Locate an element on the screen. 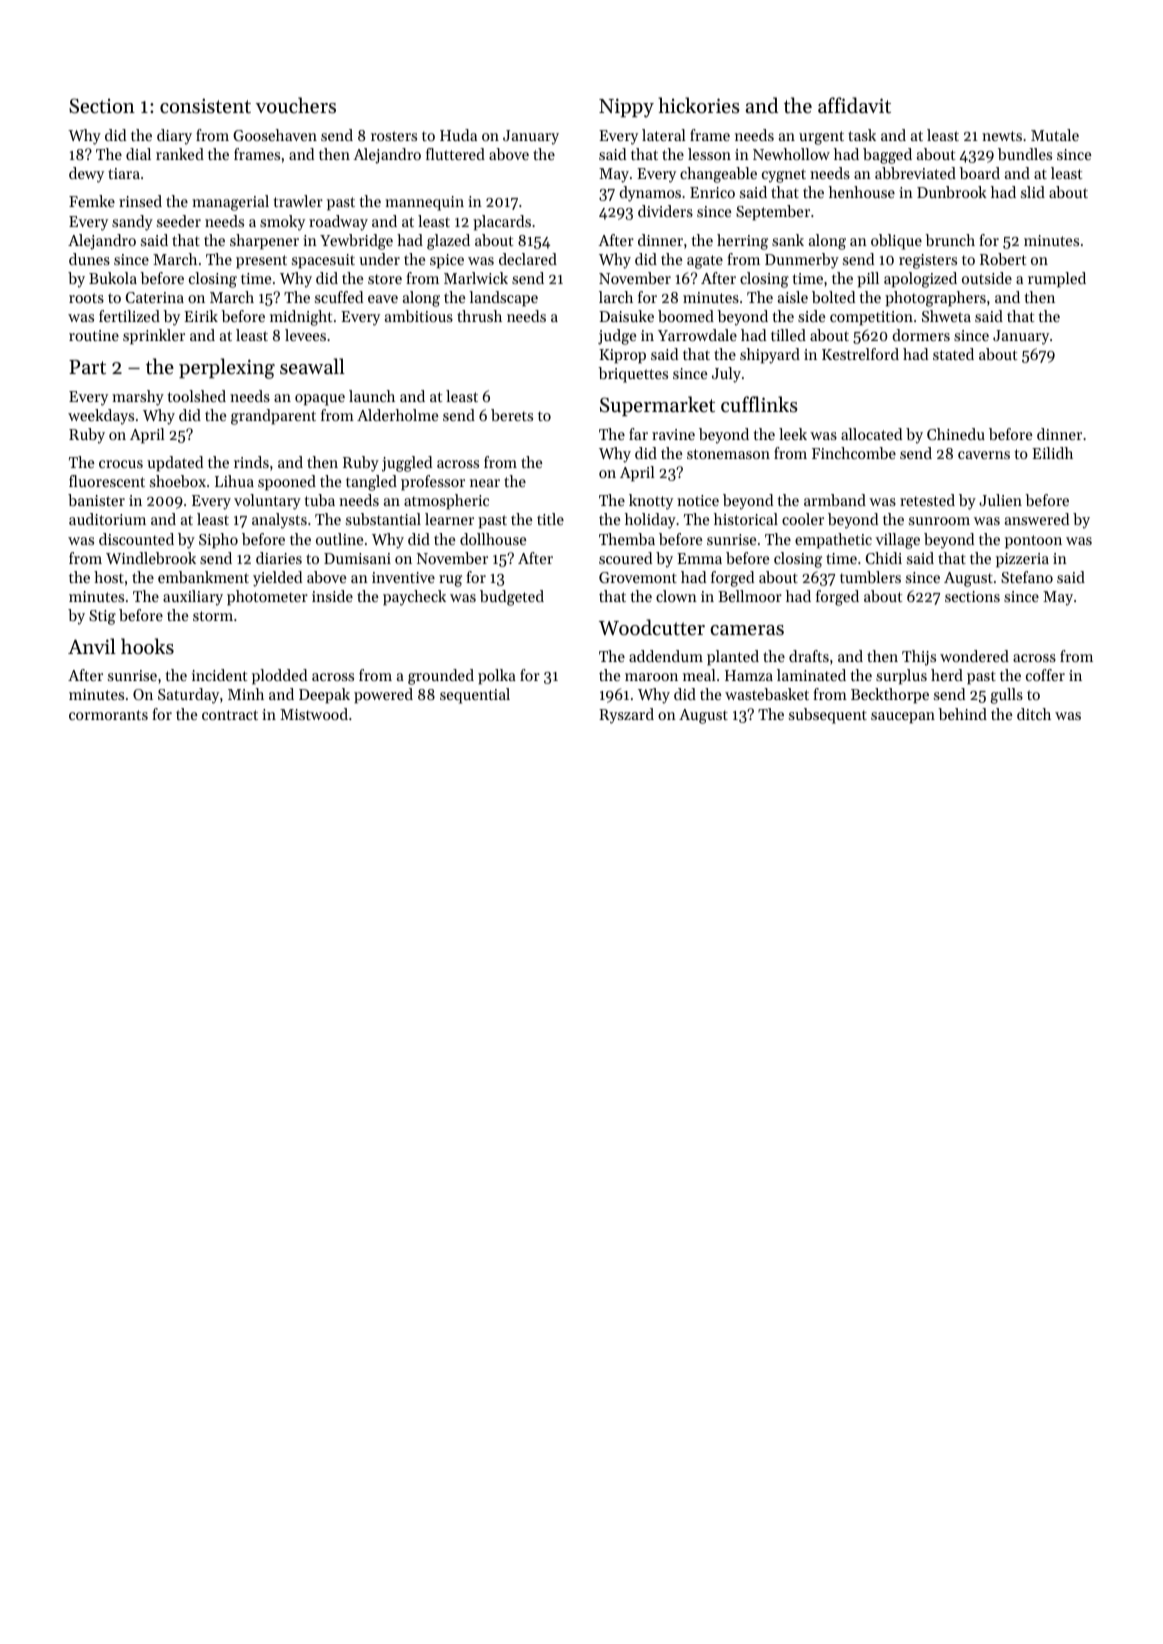  rinds is located at coordinates (251, 462).
